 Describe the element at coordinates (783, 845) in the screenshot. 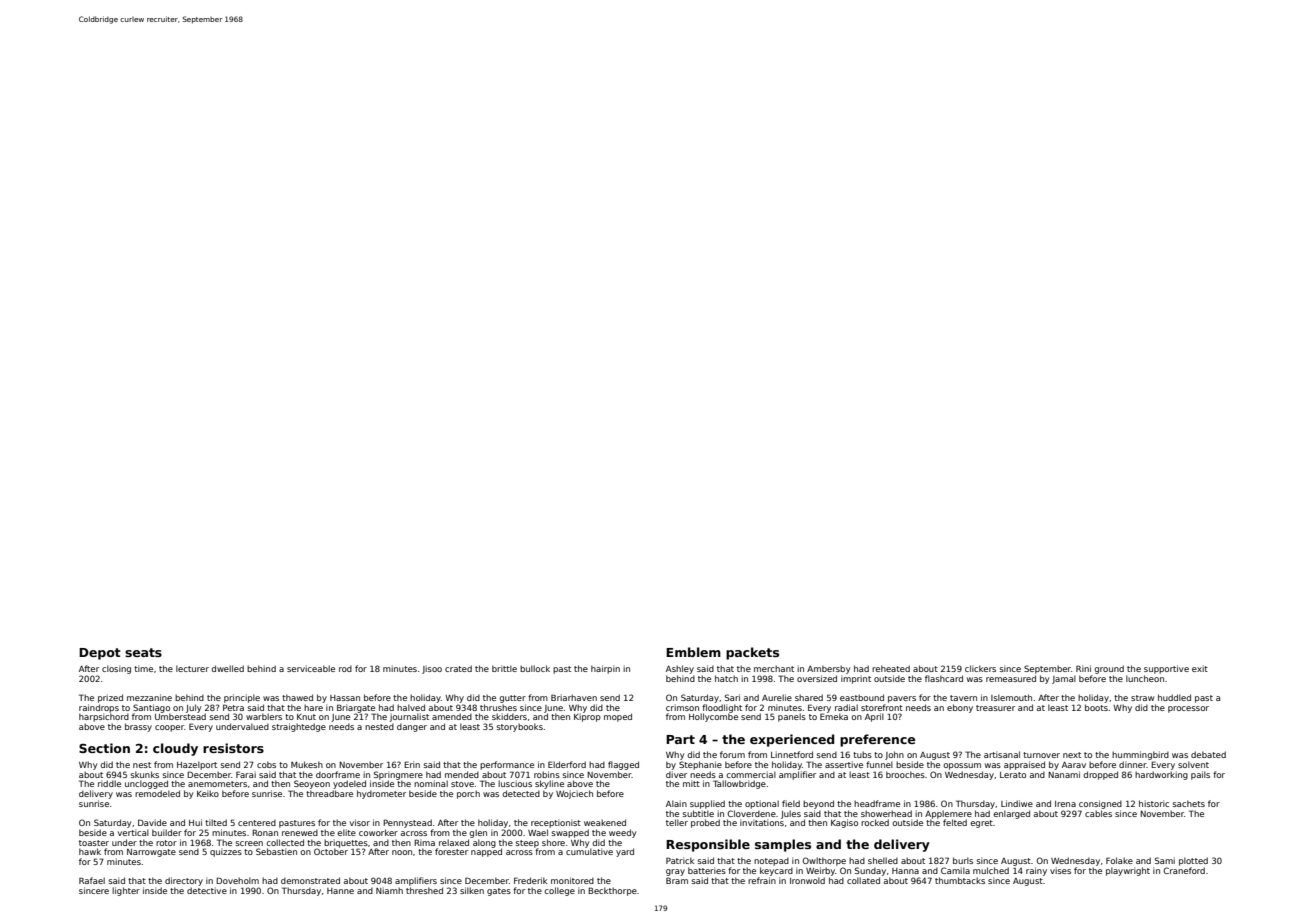

I see `samples` at that location.
